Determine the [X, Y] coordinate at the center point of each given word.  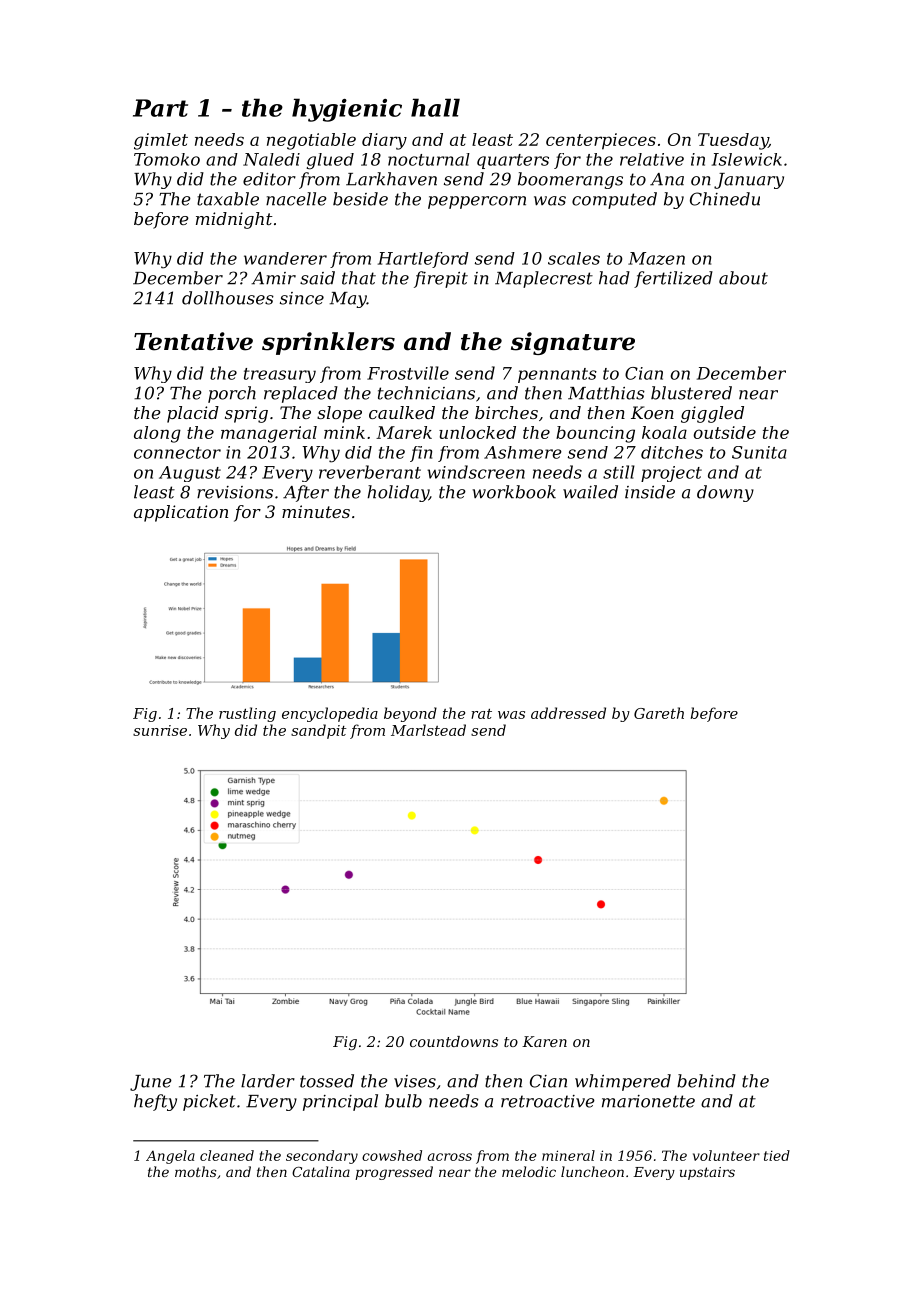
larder [268, 1081]
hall [435, 107]
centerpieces [601, 141]
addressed [568, 713]
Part [160, 108]
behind [706, 1081]
